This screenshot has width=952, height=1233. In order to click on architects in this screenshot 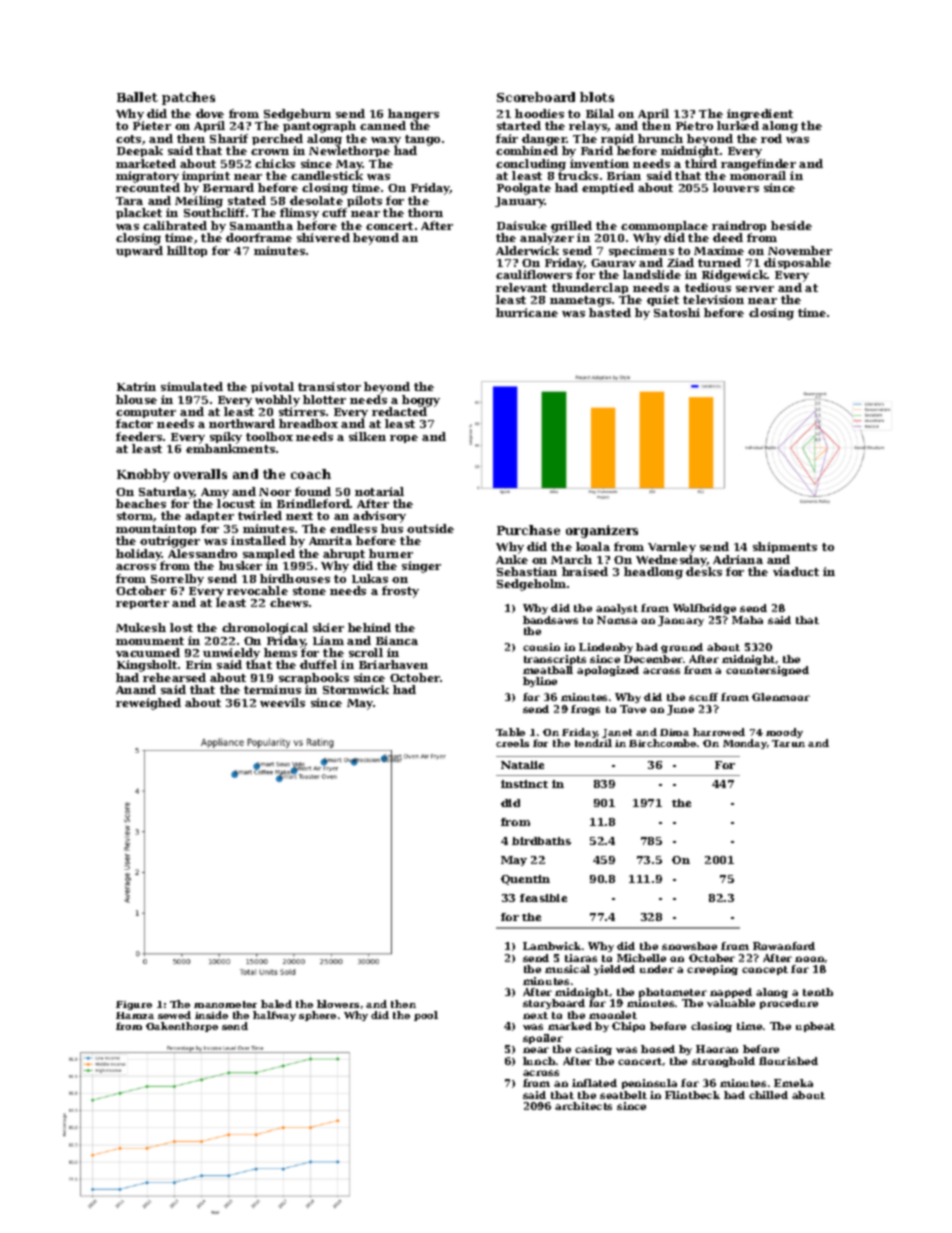, I will do `click(583, 1106)`.
